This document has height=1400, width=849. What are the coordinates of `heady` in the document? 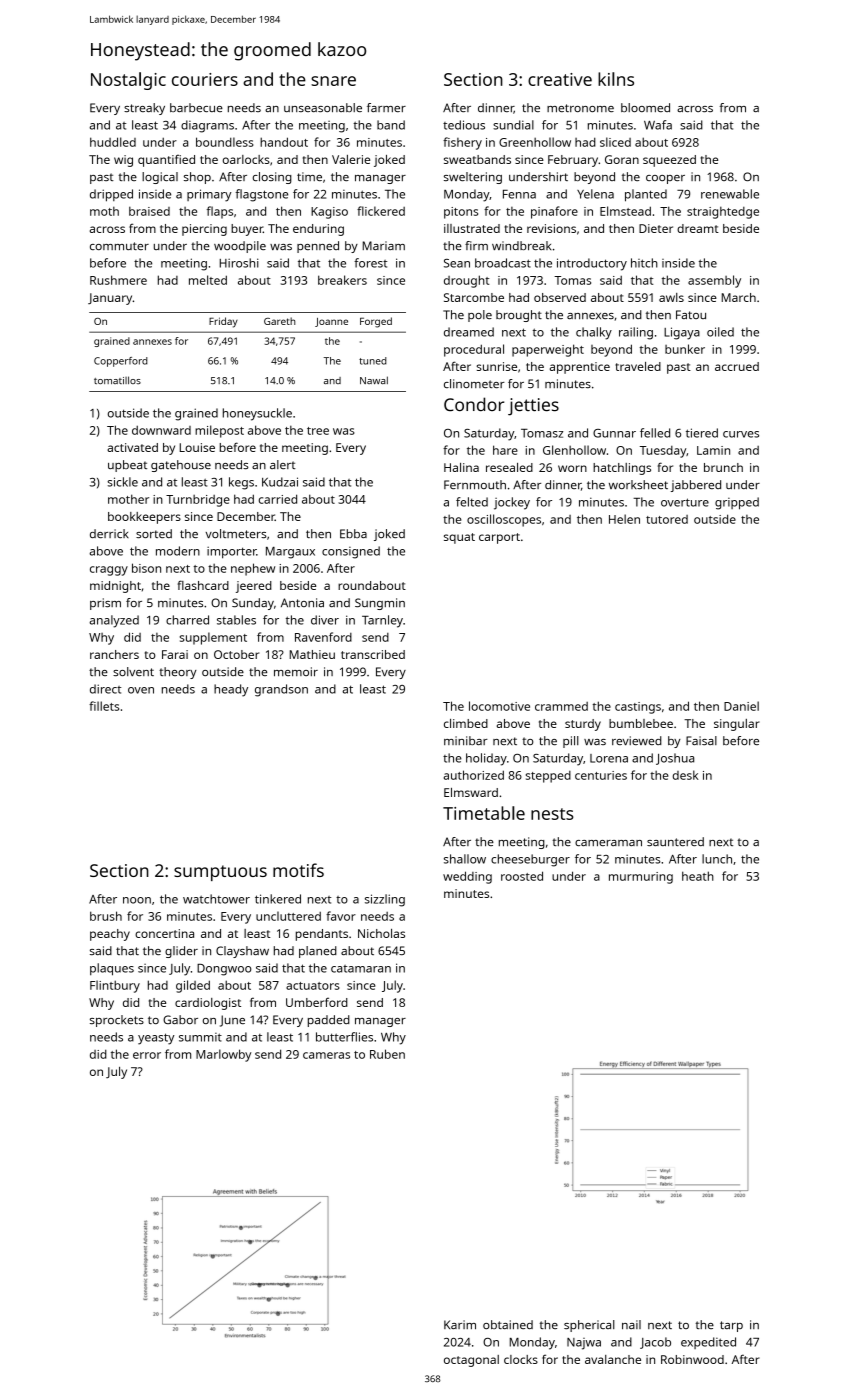 It's located at (231, 690).
